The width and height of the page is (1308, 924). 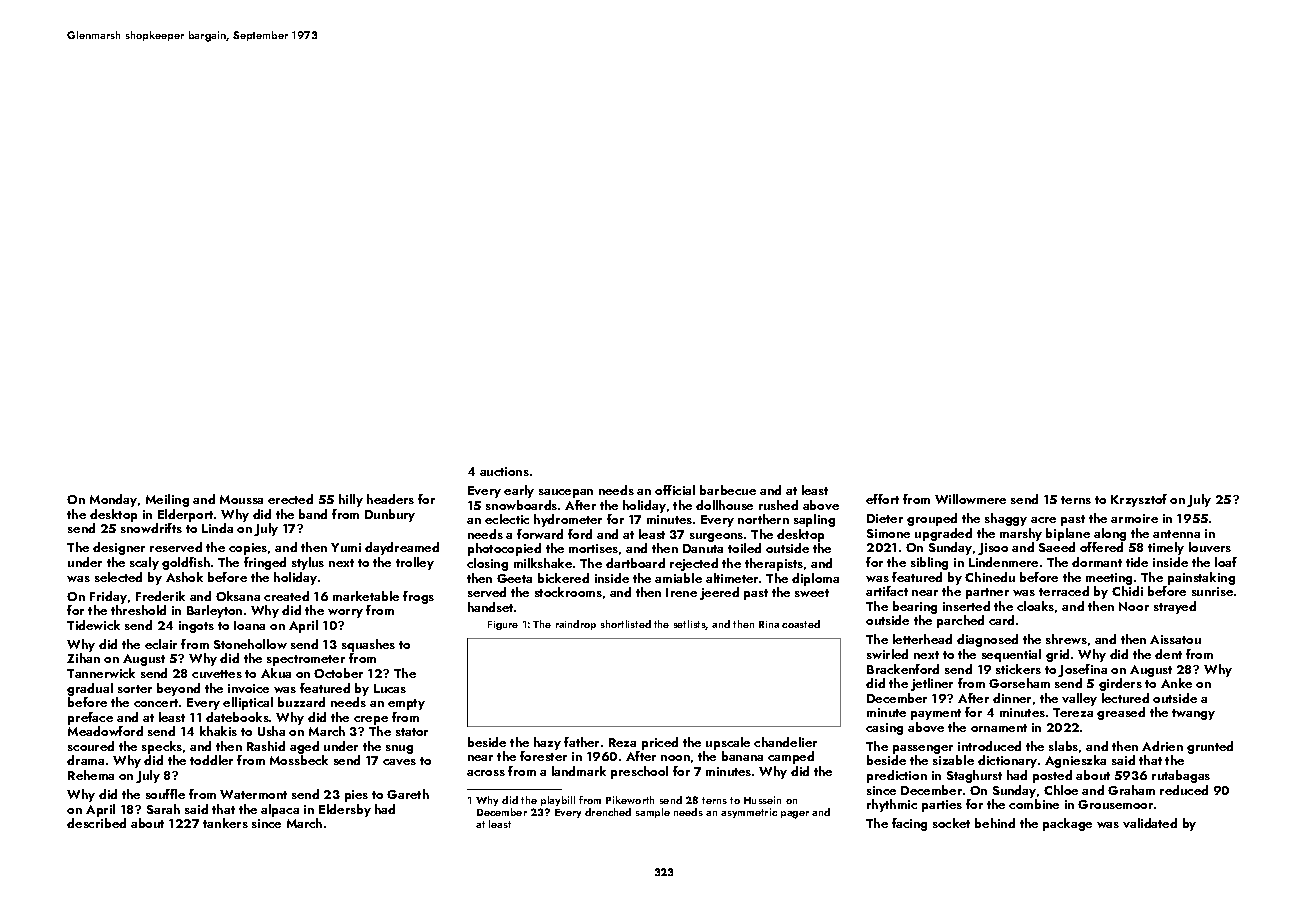 What do you see at coordinates (503, 625) in the page?
I see `Figure` at bounding box center [503, 625].
